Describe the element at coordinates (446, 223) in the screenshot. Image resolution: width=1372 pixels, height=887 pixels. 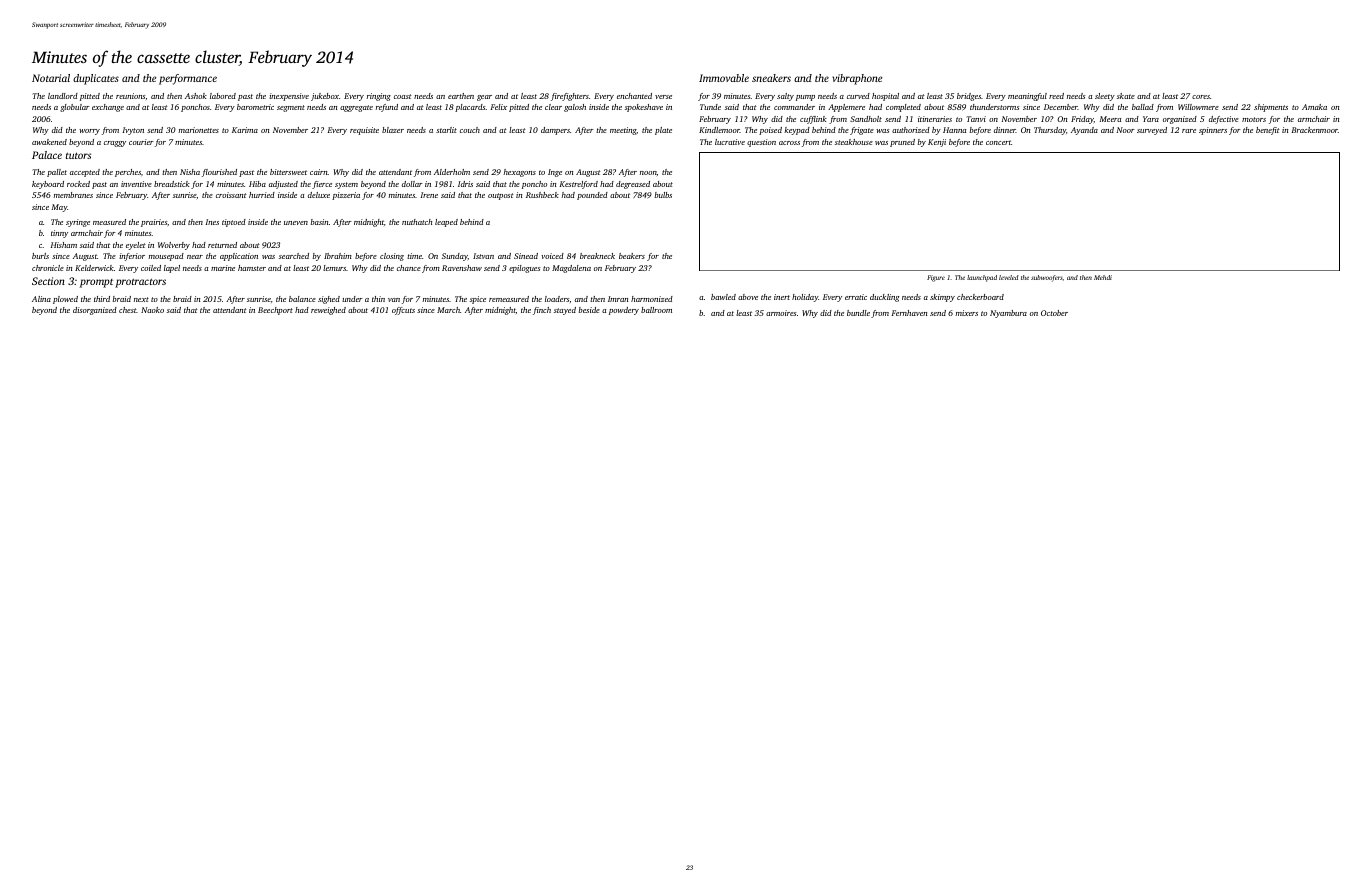
I see `leaped` at that location.
